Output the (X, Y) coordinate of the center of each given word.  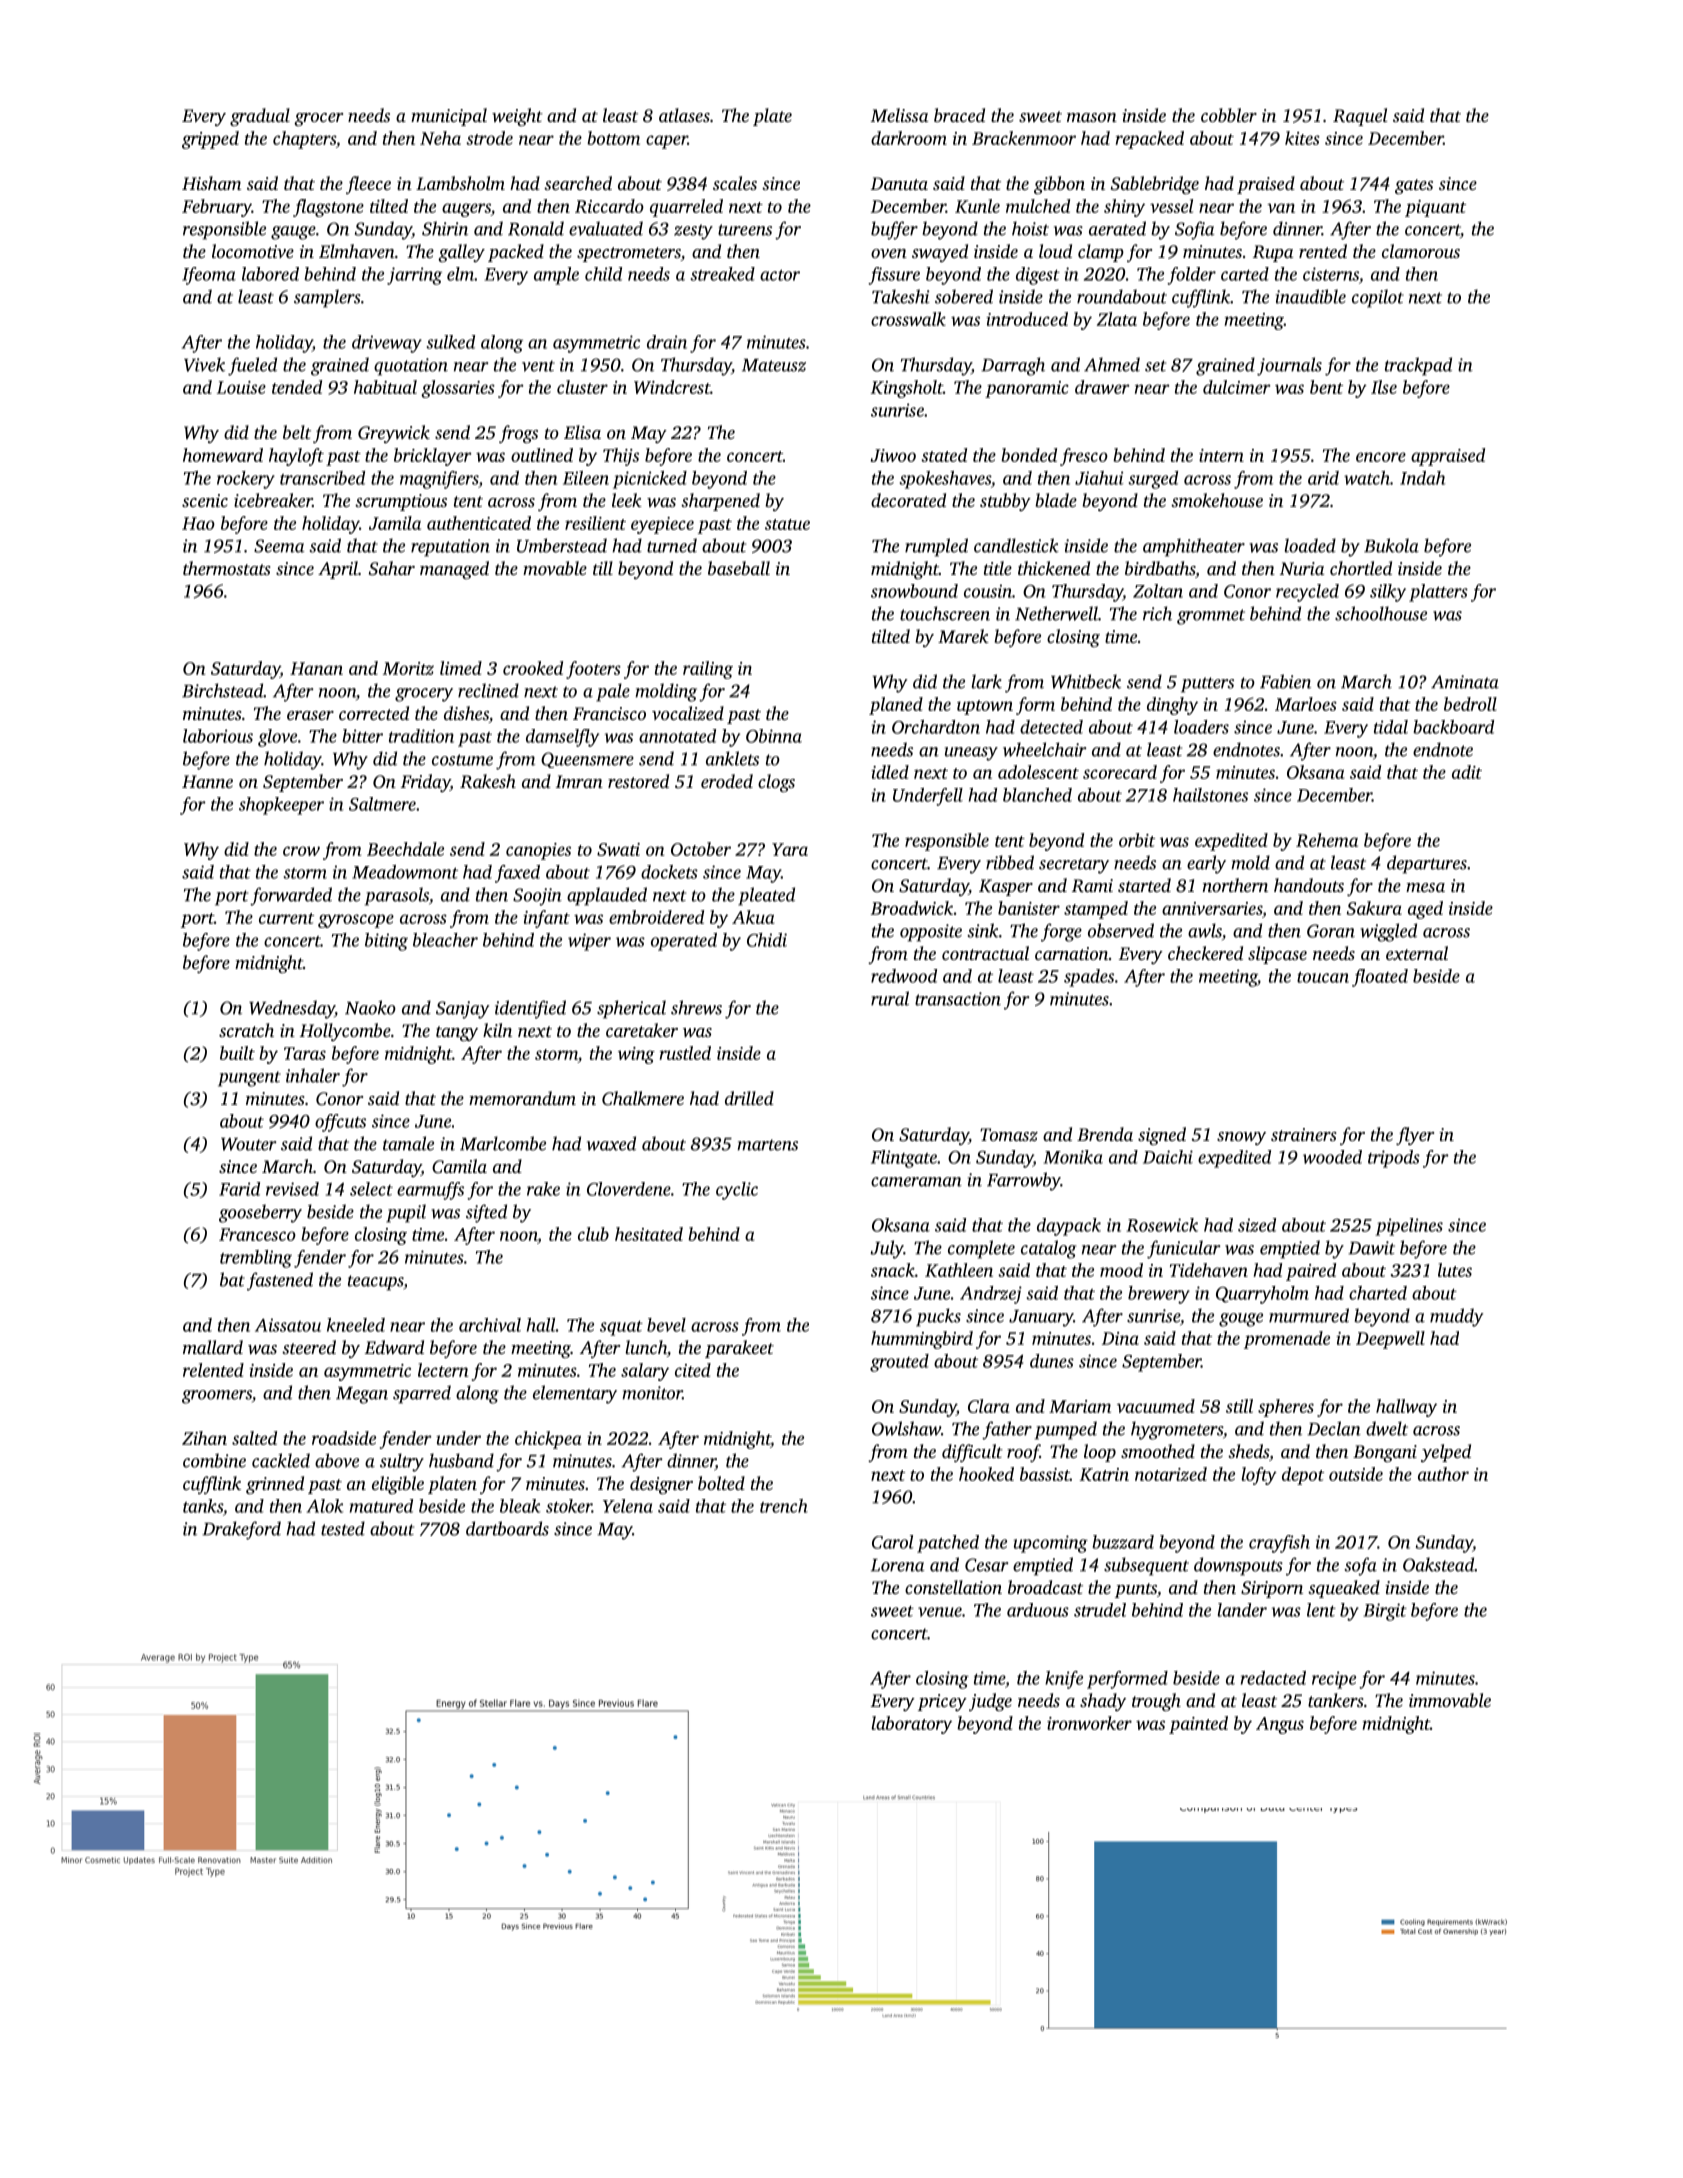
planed (896, 706)
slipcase (1277, 955)
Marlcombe (503, 1143)
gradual (260, 117)
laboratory (911, 1725)
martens (767, 1145)
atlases (684, 115)
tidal (1391, 727)
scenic (205, 500)
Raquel (1360, 117)
